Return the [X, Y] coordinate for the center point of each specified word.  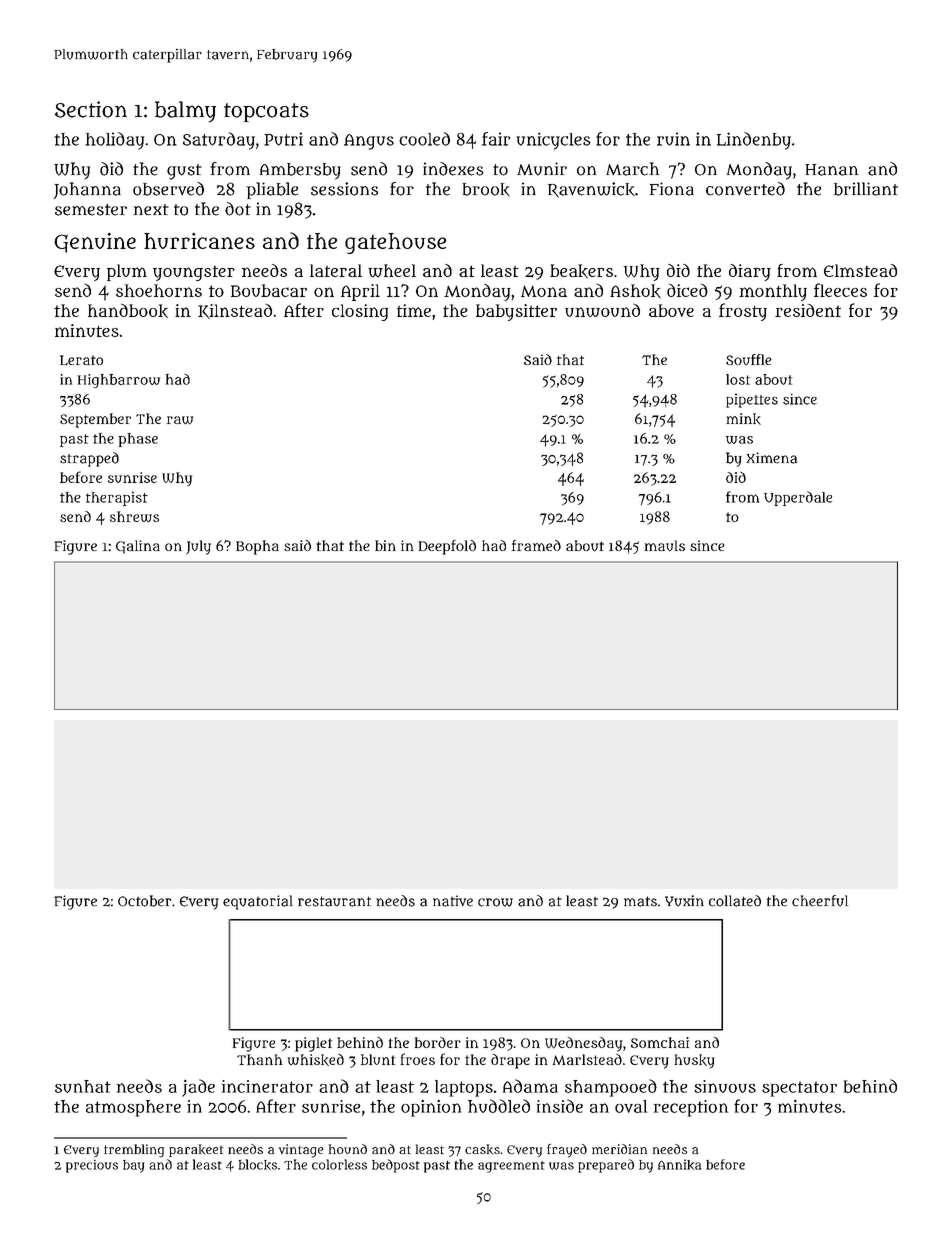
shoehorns [159, 290]
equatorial [258, 902]
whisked [316, 1060]
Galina [138, 547]
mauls [665, 546]
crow [495, 902]
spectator [799, 1089]
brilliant [866, 189]
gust [184, 172]
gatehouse [395, 243]
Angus [369, 142]
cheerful [820, 901]
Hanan [832, 170]
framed [536, 545]
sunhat [83, 1086]
